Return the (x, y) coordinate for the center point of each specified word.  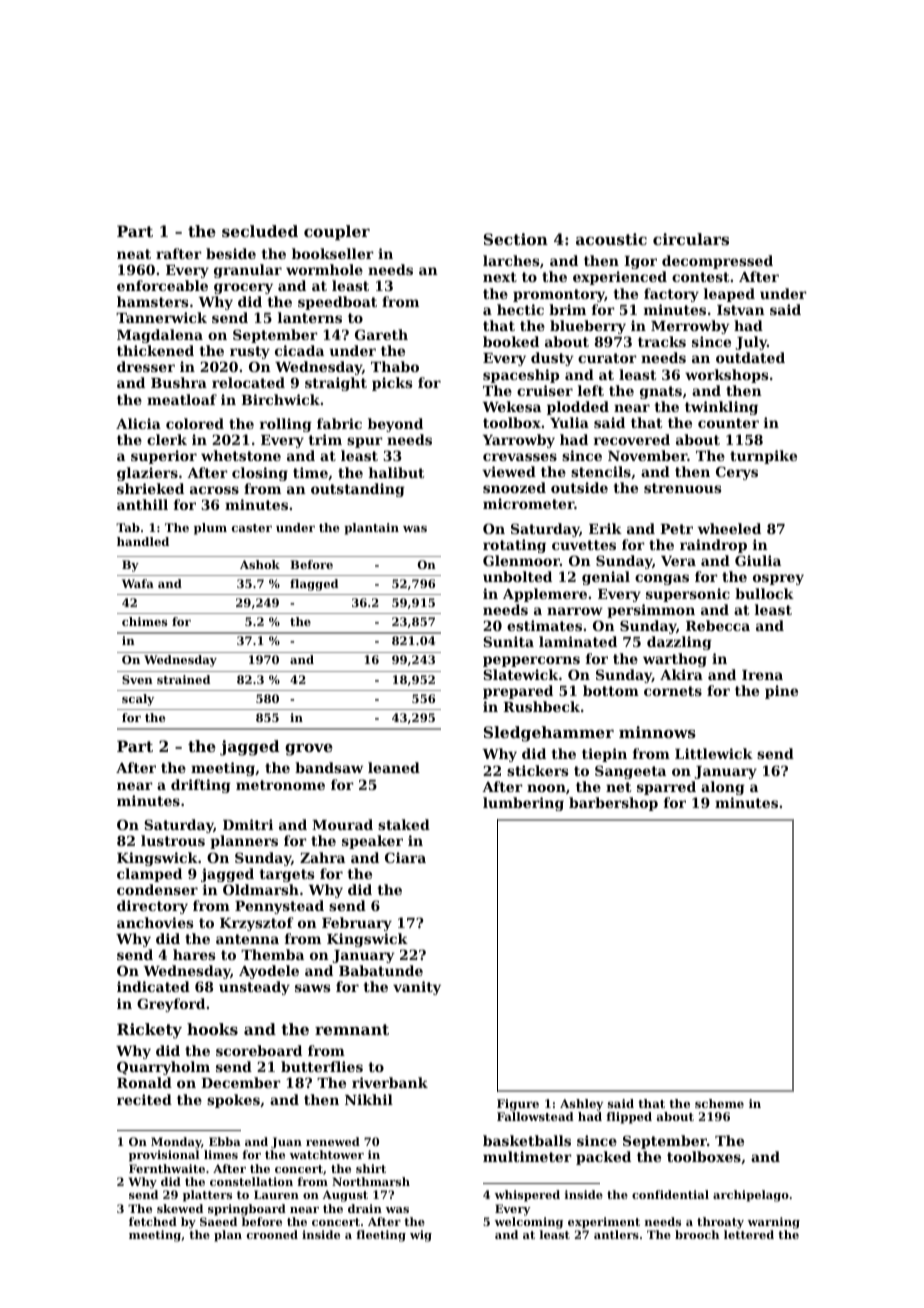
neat (134, 254)
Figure (518, 1105)
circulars (691, 239)
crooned (272, 1234)
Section (516, 239)
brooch (697, 1234)
